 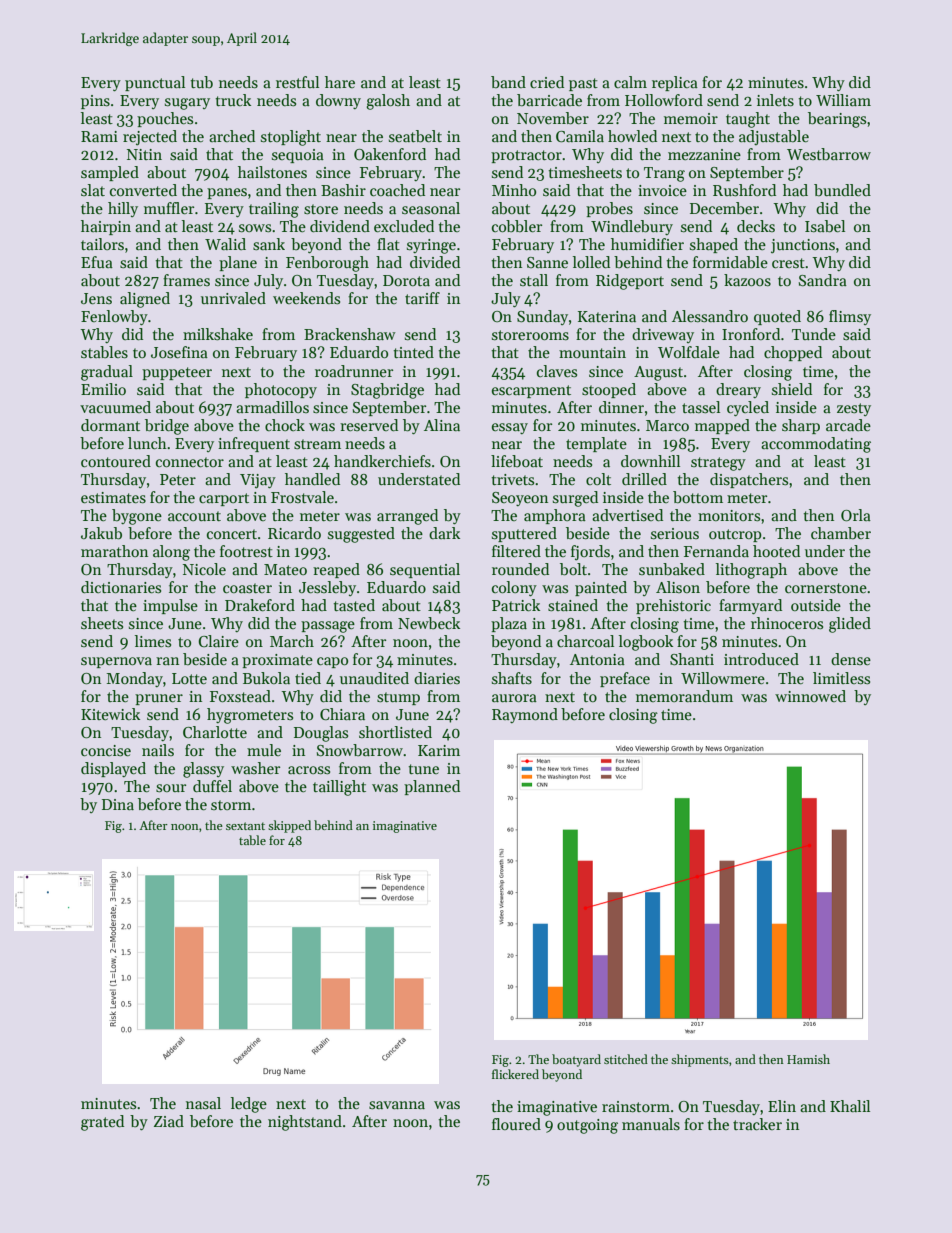 What do you see at coordinates (775, 100) in the screenshot?
I see `inlets` at bounding box center [775, 100].
